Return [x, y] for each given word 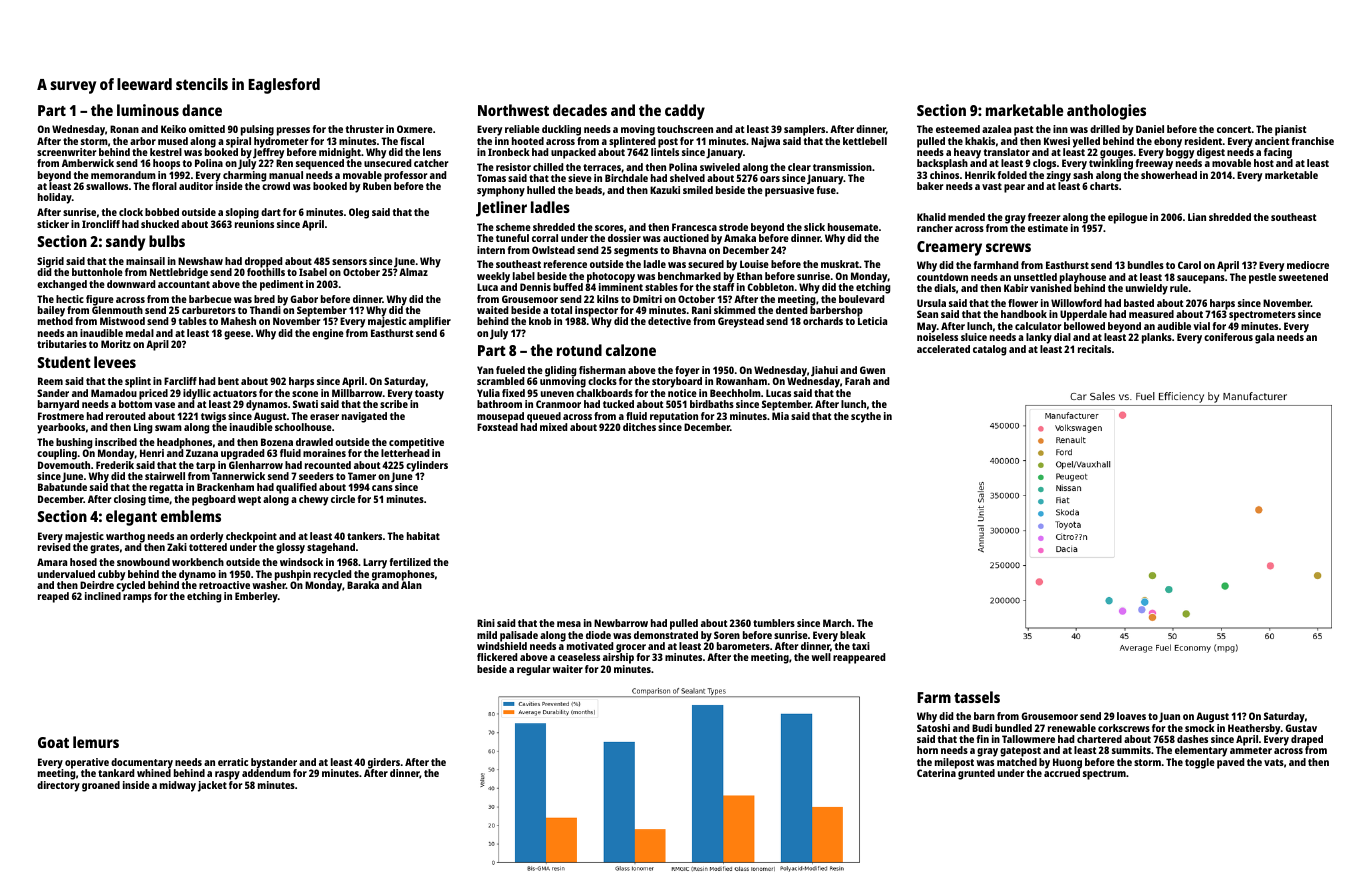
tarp [205, 467]
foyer [688, 372]
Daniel [1150, 129]
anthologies [1106, 112]
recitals [1094, 349]
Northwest [513, 110]
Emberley [256, 597]
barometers [743, 646]
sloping [242, 213]
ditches [639, 427]
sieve [580, 178]
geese [237, 335]
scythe [866, 417]
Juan [1169, 717]
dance [202, 110]
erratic [233, 762]
